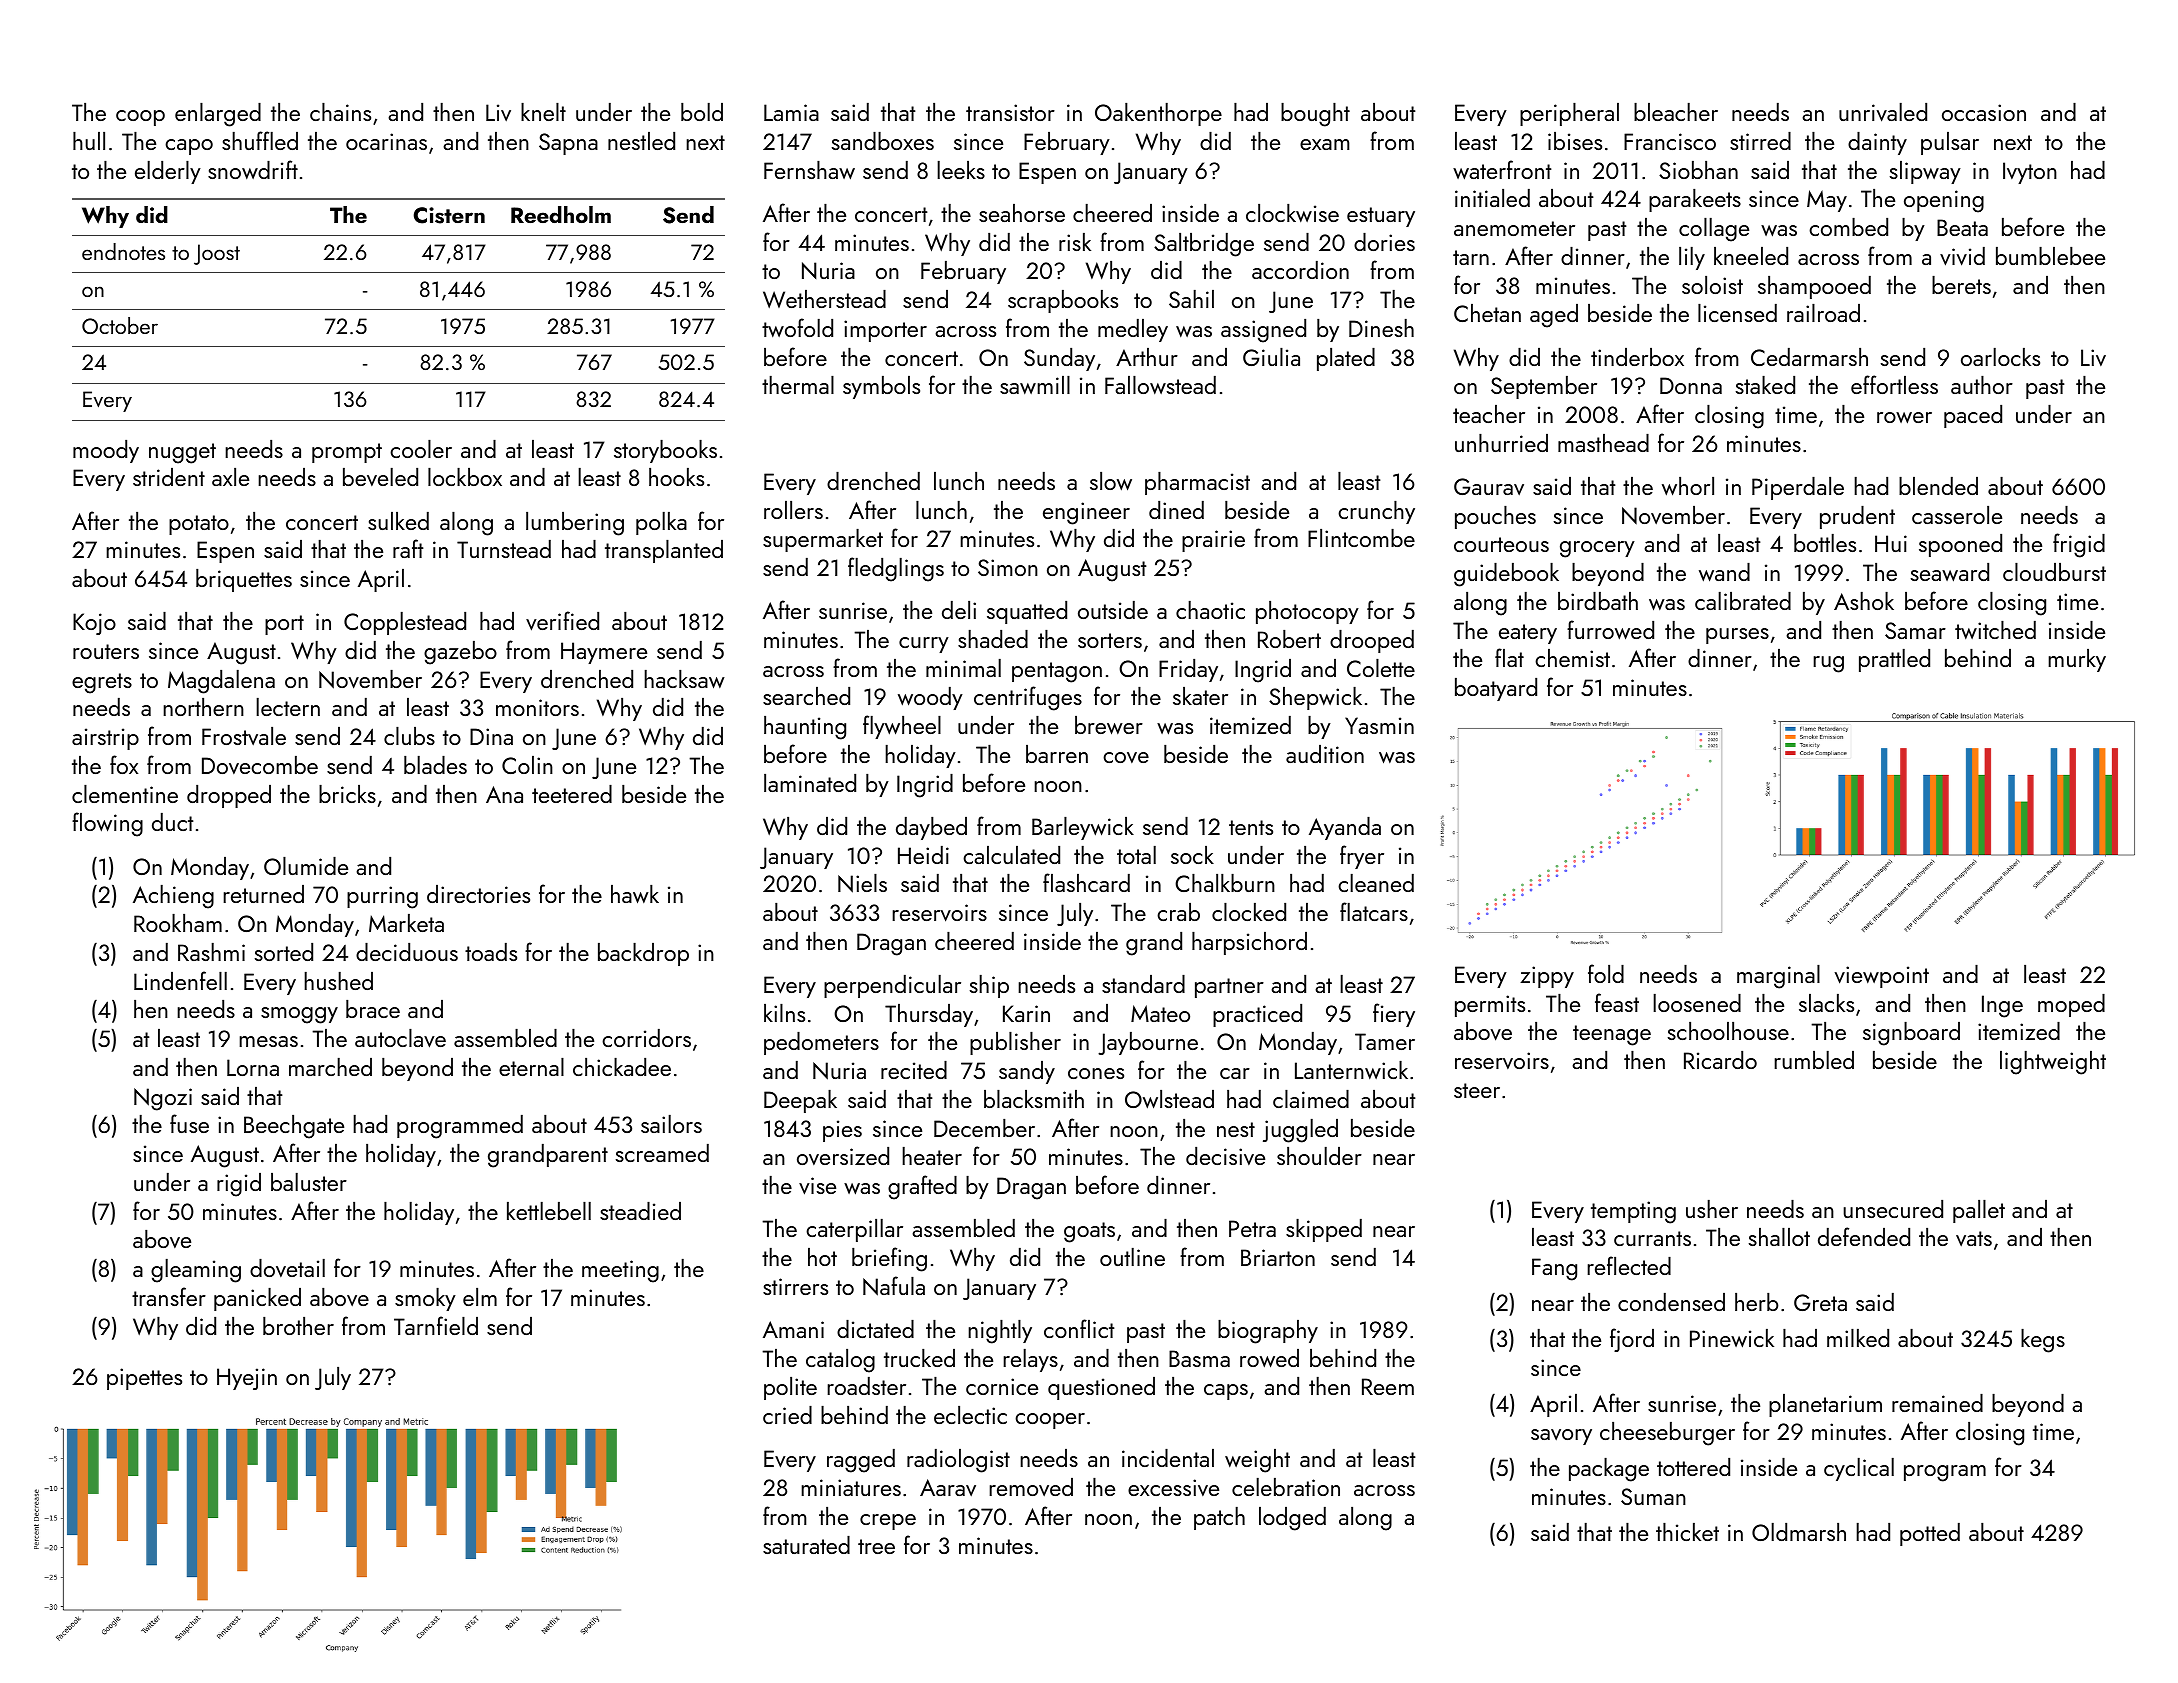  Describe the element at coordinates (107, 824) in the document. I see `flowing` at that location.
